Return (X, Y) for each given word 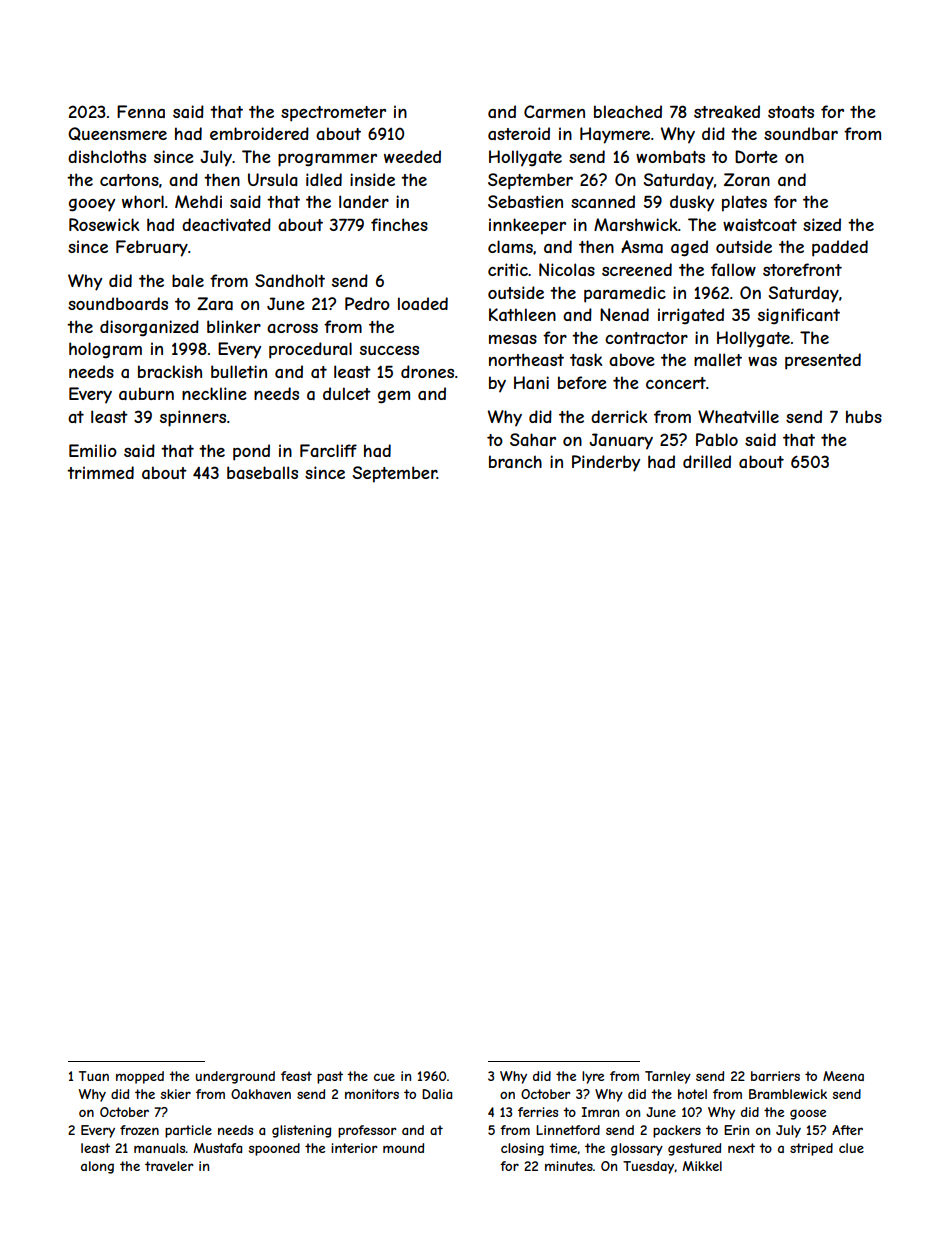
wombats (670, 156)
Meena (843, 1076)
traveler (169, 1166)
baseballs (262, 472)
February (152, 248)
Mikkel (702, 1166)
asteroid (519, 133)
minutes (569, 1166)
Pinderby (606, 463)
